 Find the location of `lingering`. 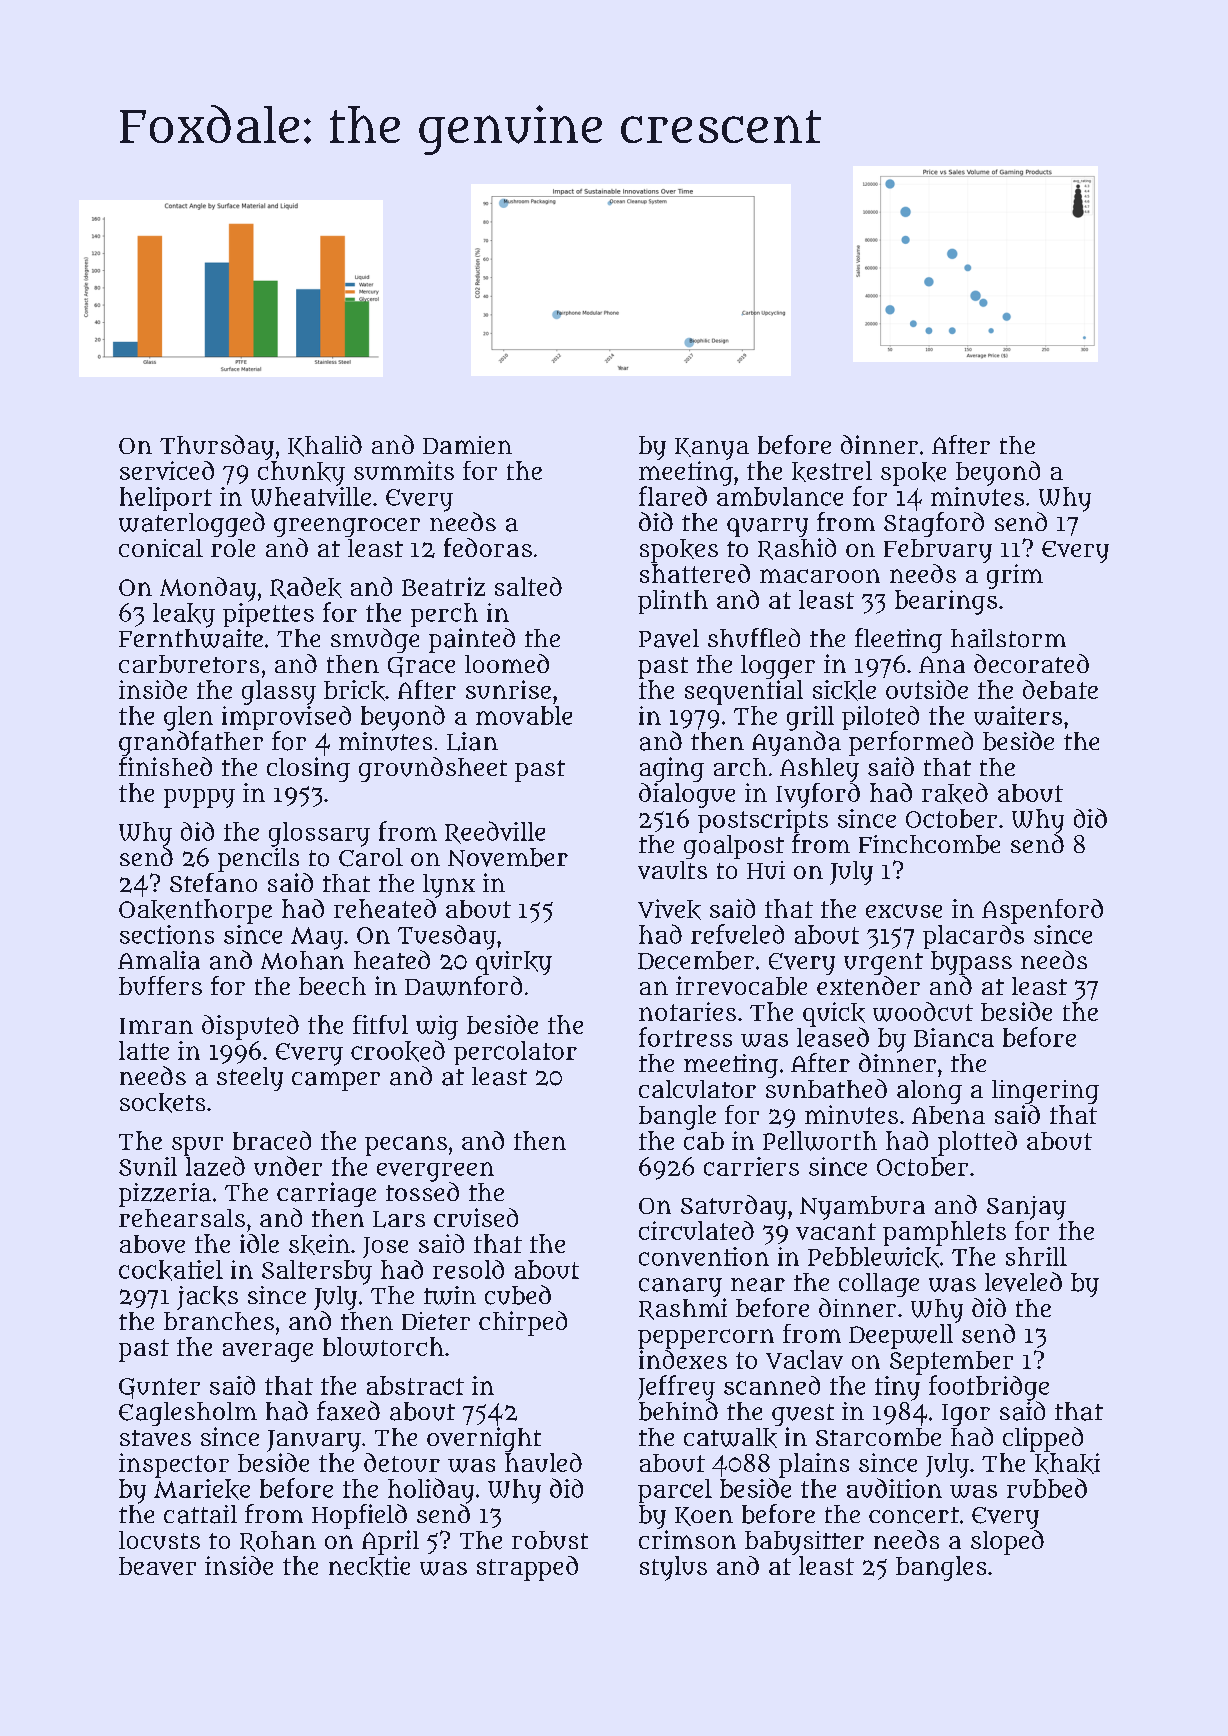

lingering is located at coordinates (1045, 1092).
